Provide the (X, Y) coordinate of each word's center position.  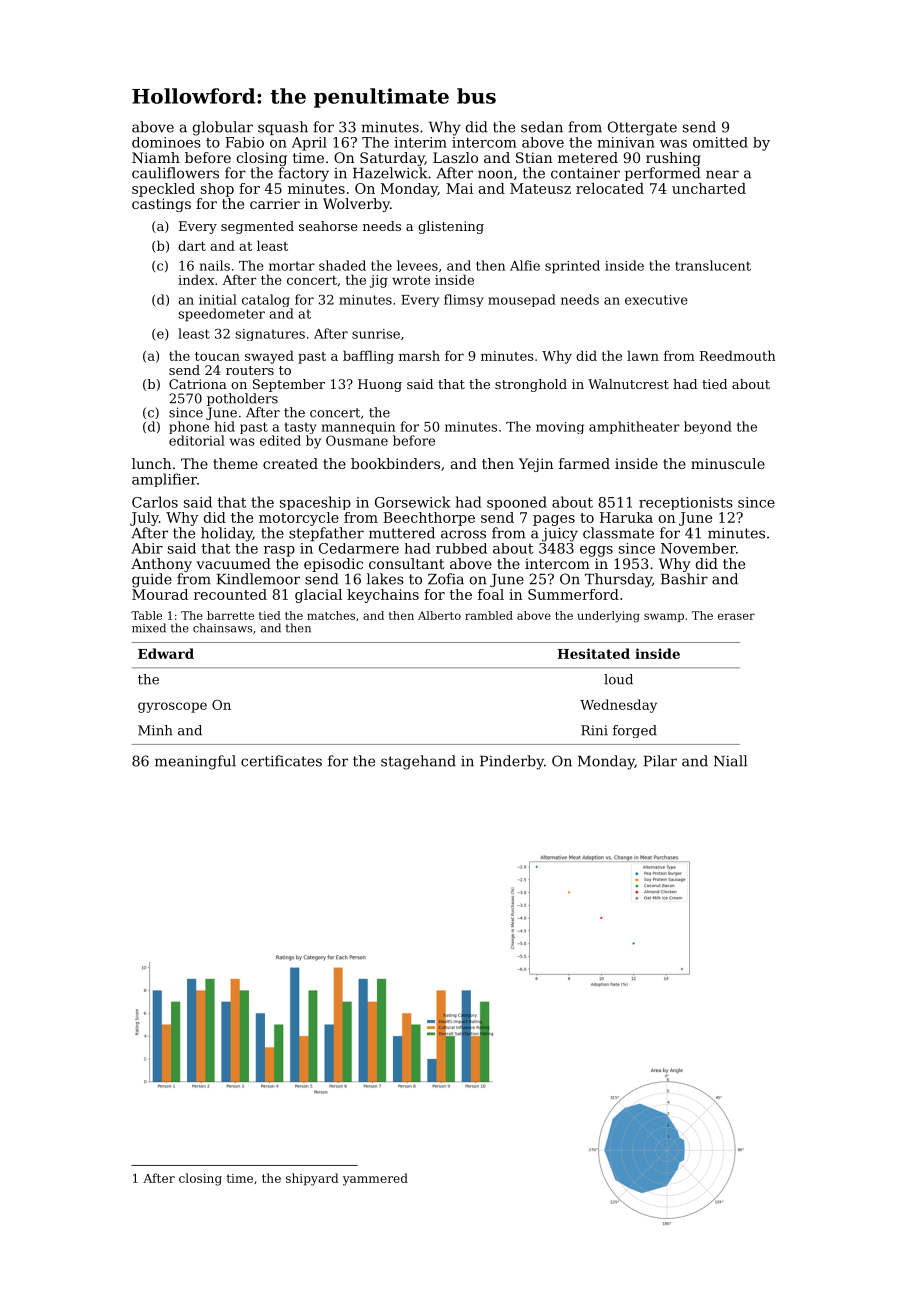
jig (378, 281)
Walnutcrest (628, 384)
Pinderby (512, 762)
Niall (730, 761)
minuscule (728, 463)
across (463, 534)
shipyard (312, 1179)
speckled (163, 190)
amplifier (164, 480)
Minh (155, 730)
